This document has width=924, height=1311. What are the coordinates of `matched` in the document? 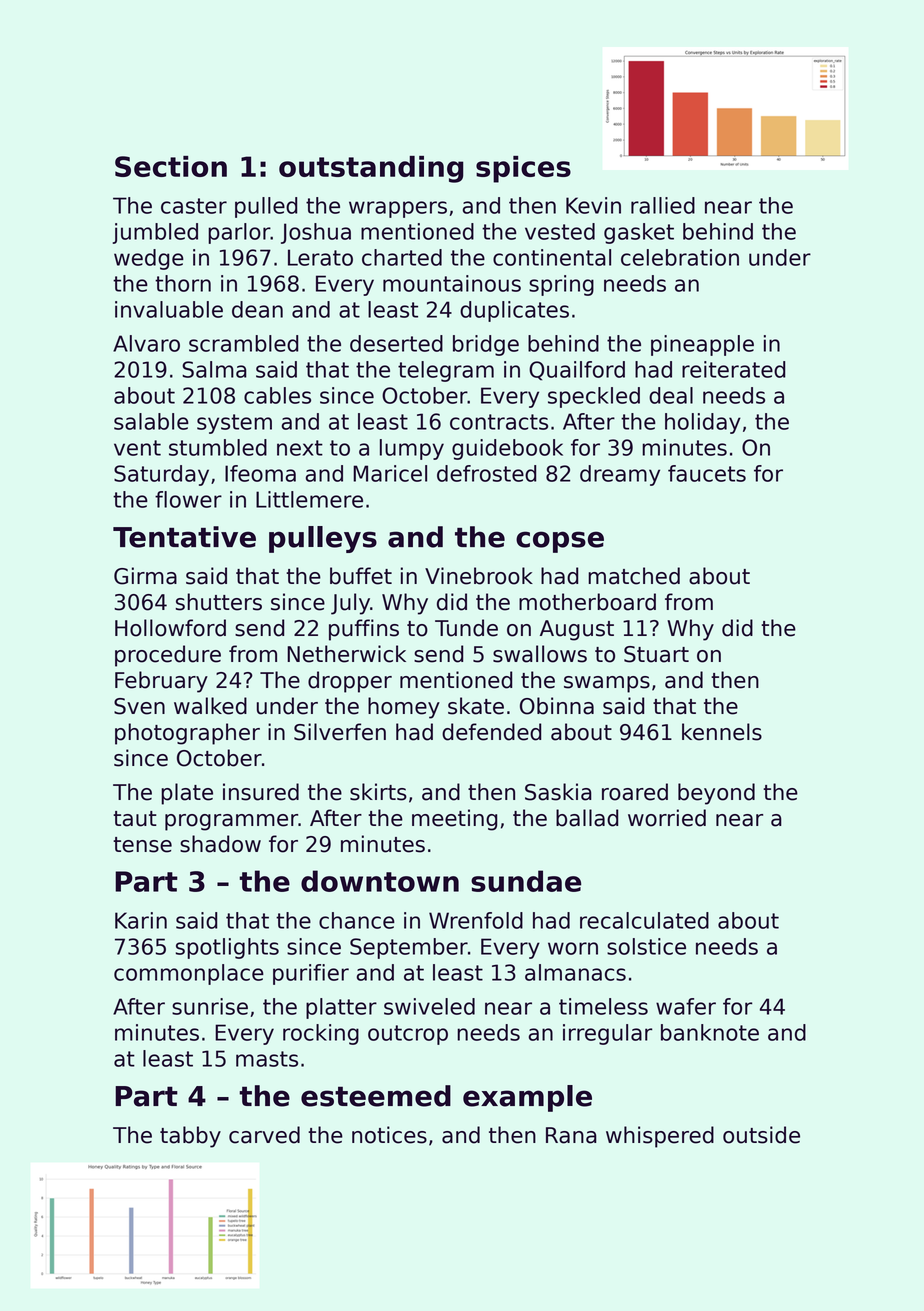 It's located at (634, 576).
